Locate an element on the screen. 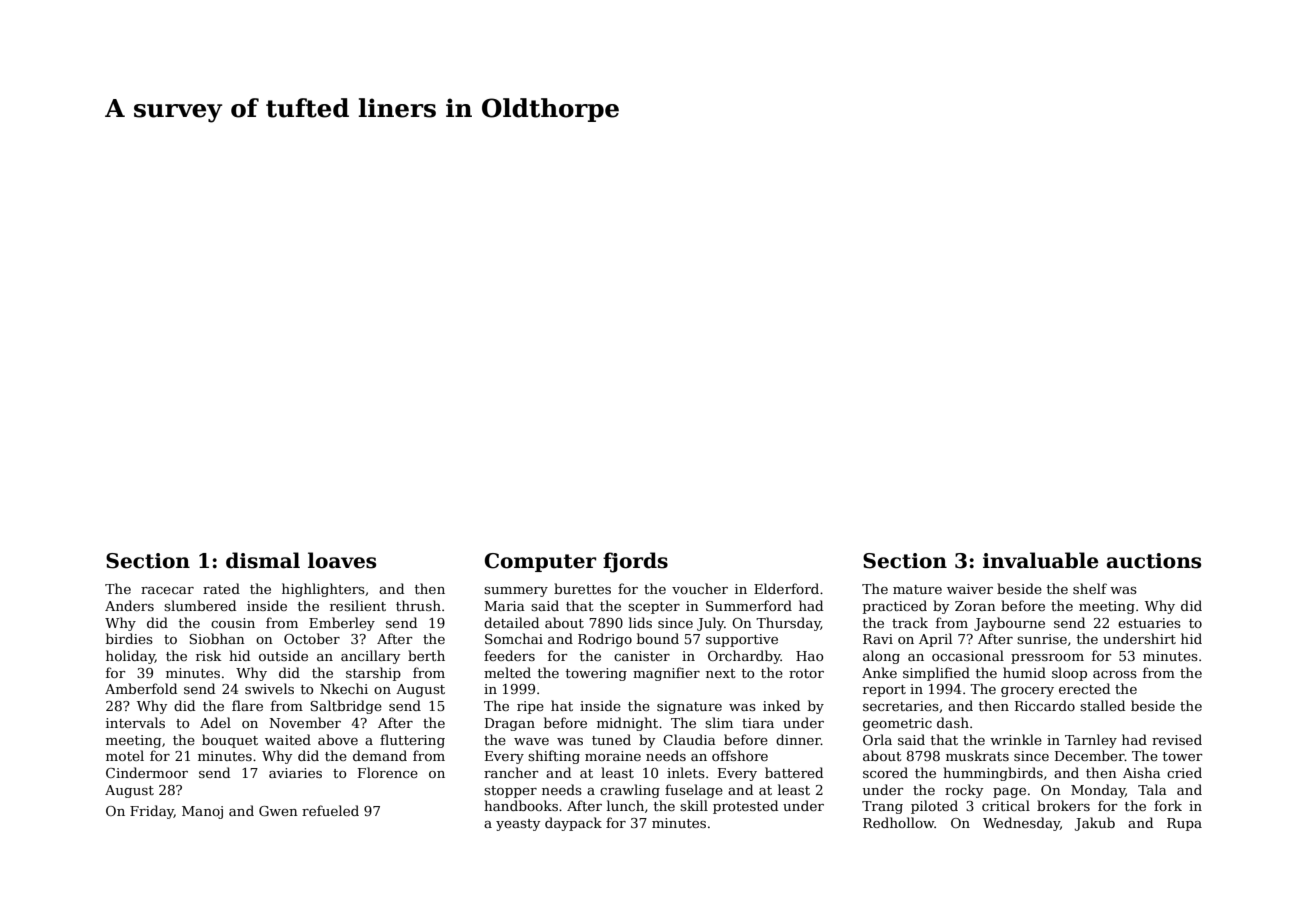 This screenshot has width=1308, height=924. stalled is located at coordinates (1102, 705).
